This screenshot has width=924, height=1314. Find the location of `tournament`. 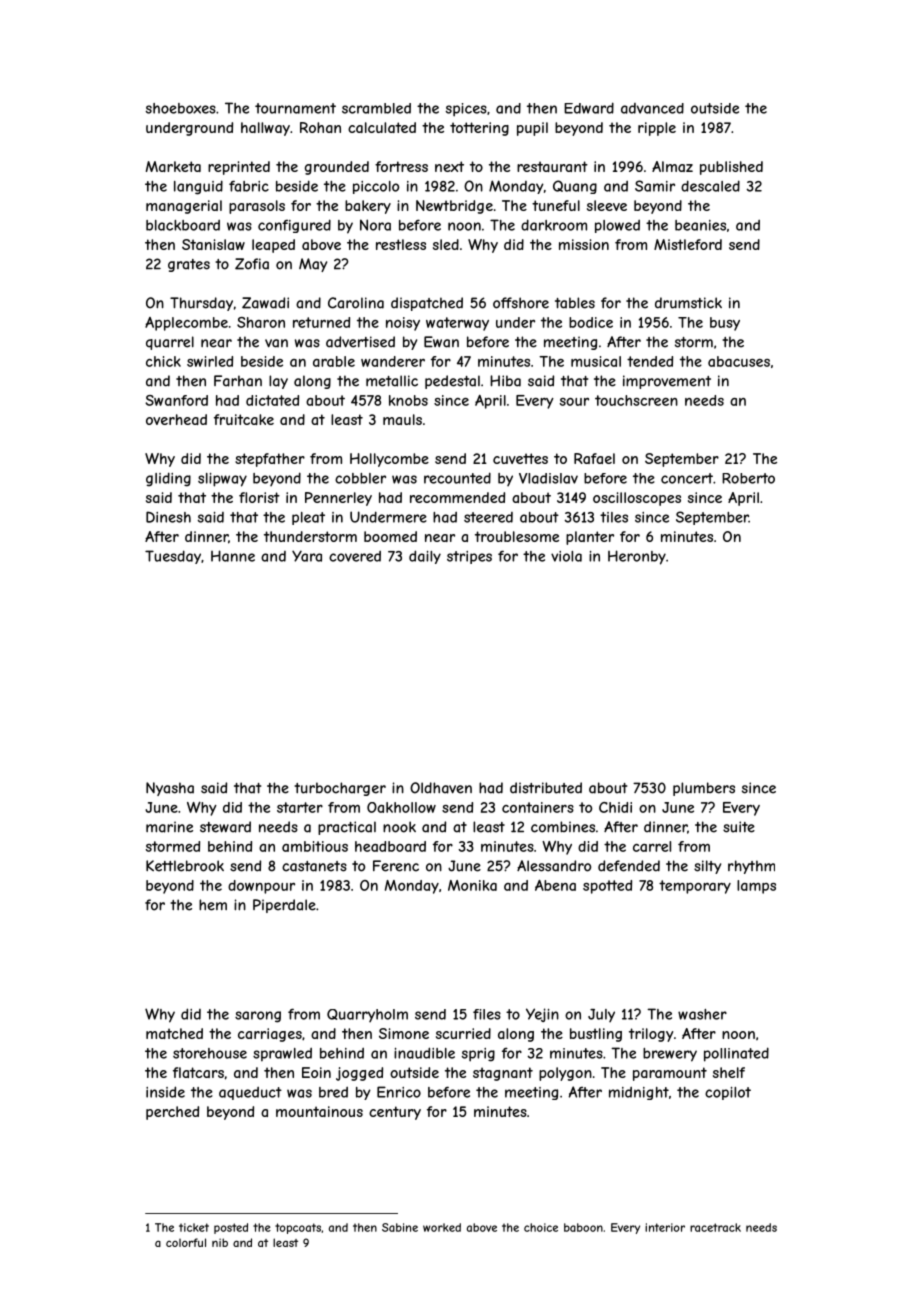

tournament is located at coordinates (295, 108).
